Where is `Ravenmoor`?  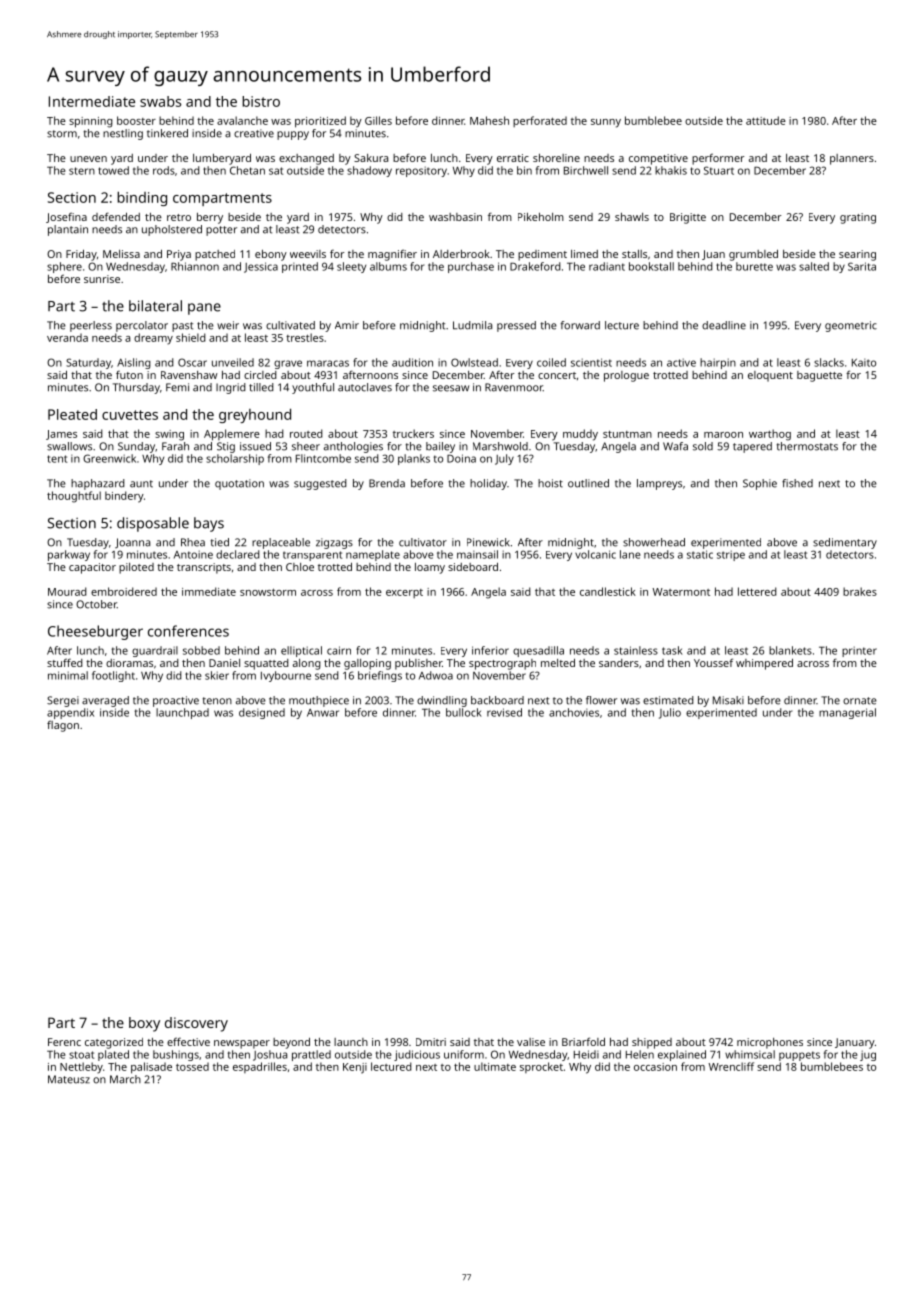 Ravenmoor is located at coordinates (514, 387).
